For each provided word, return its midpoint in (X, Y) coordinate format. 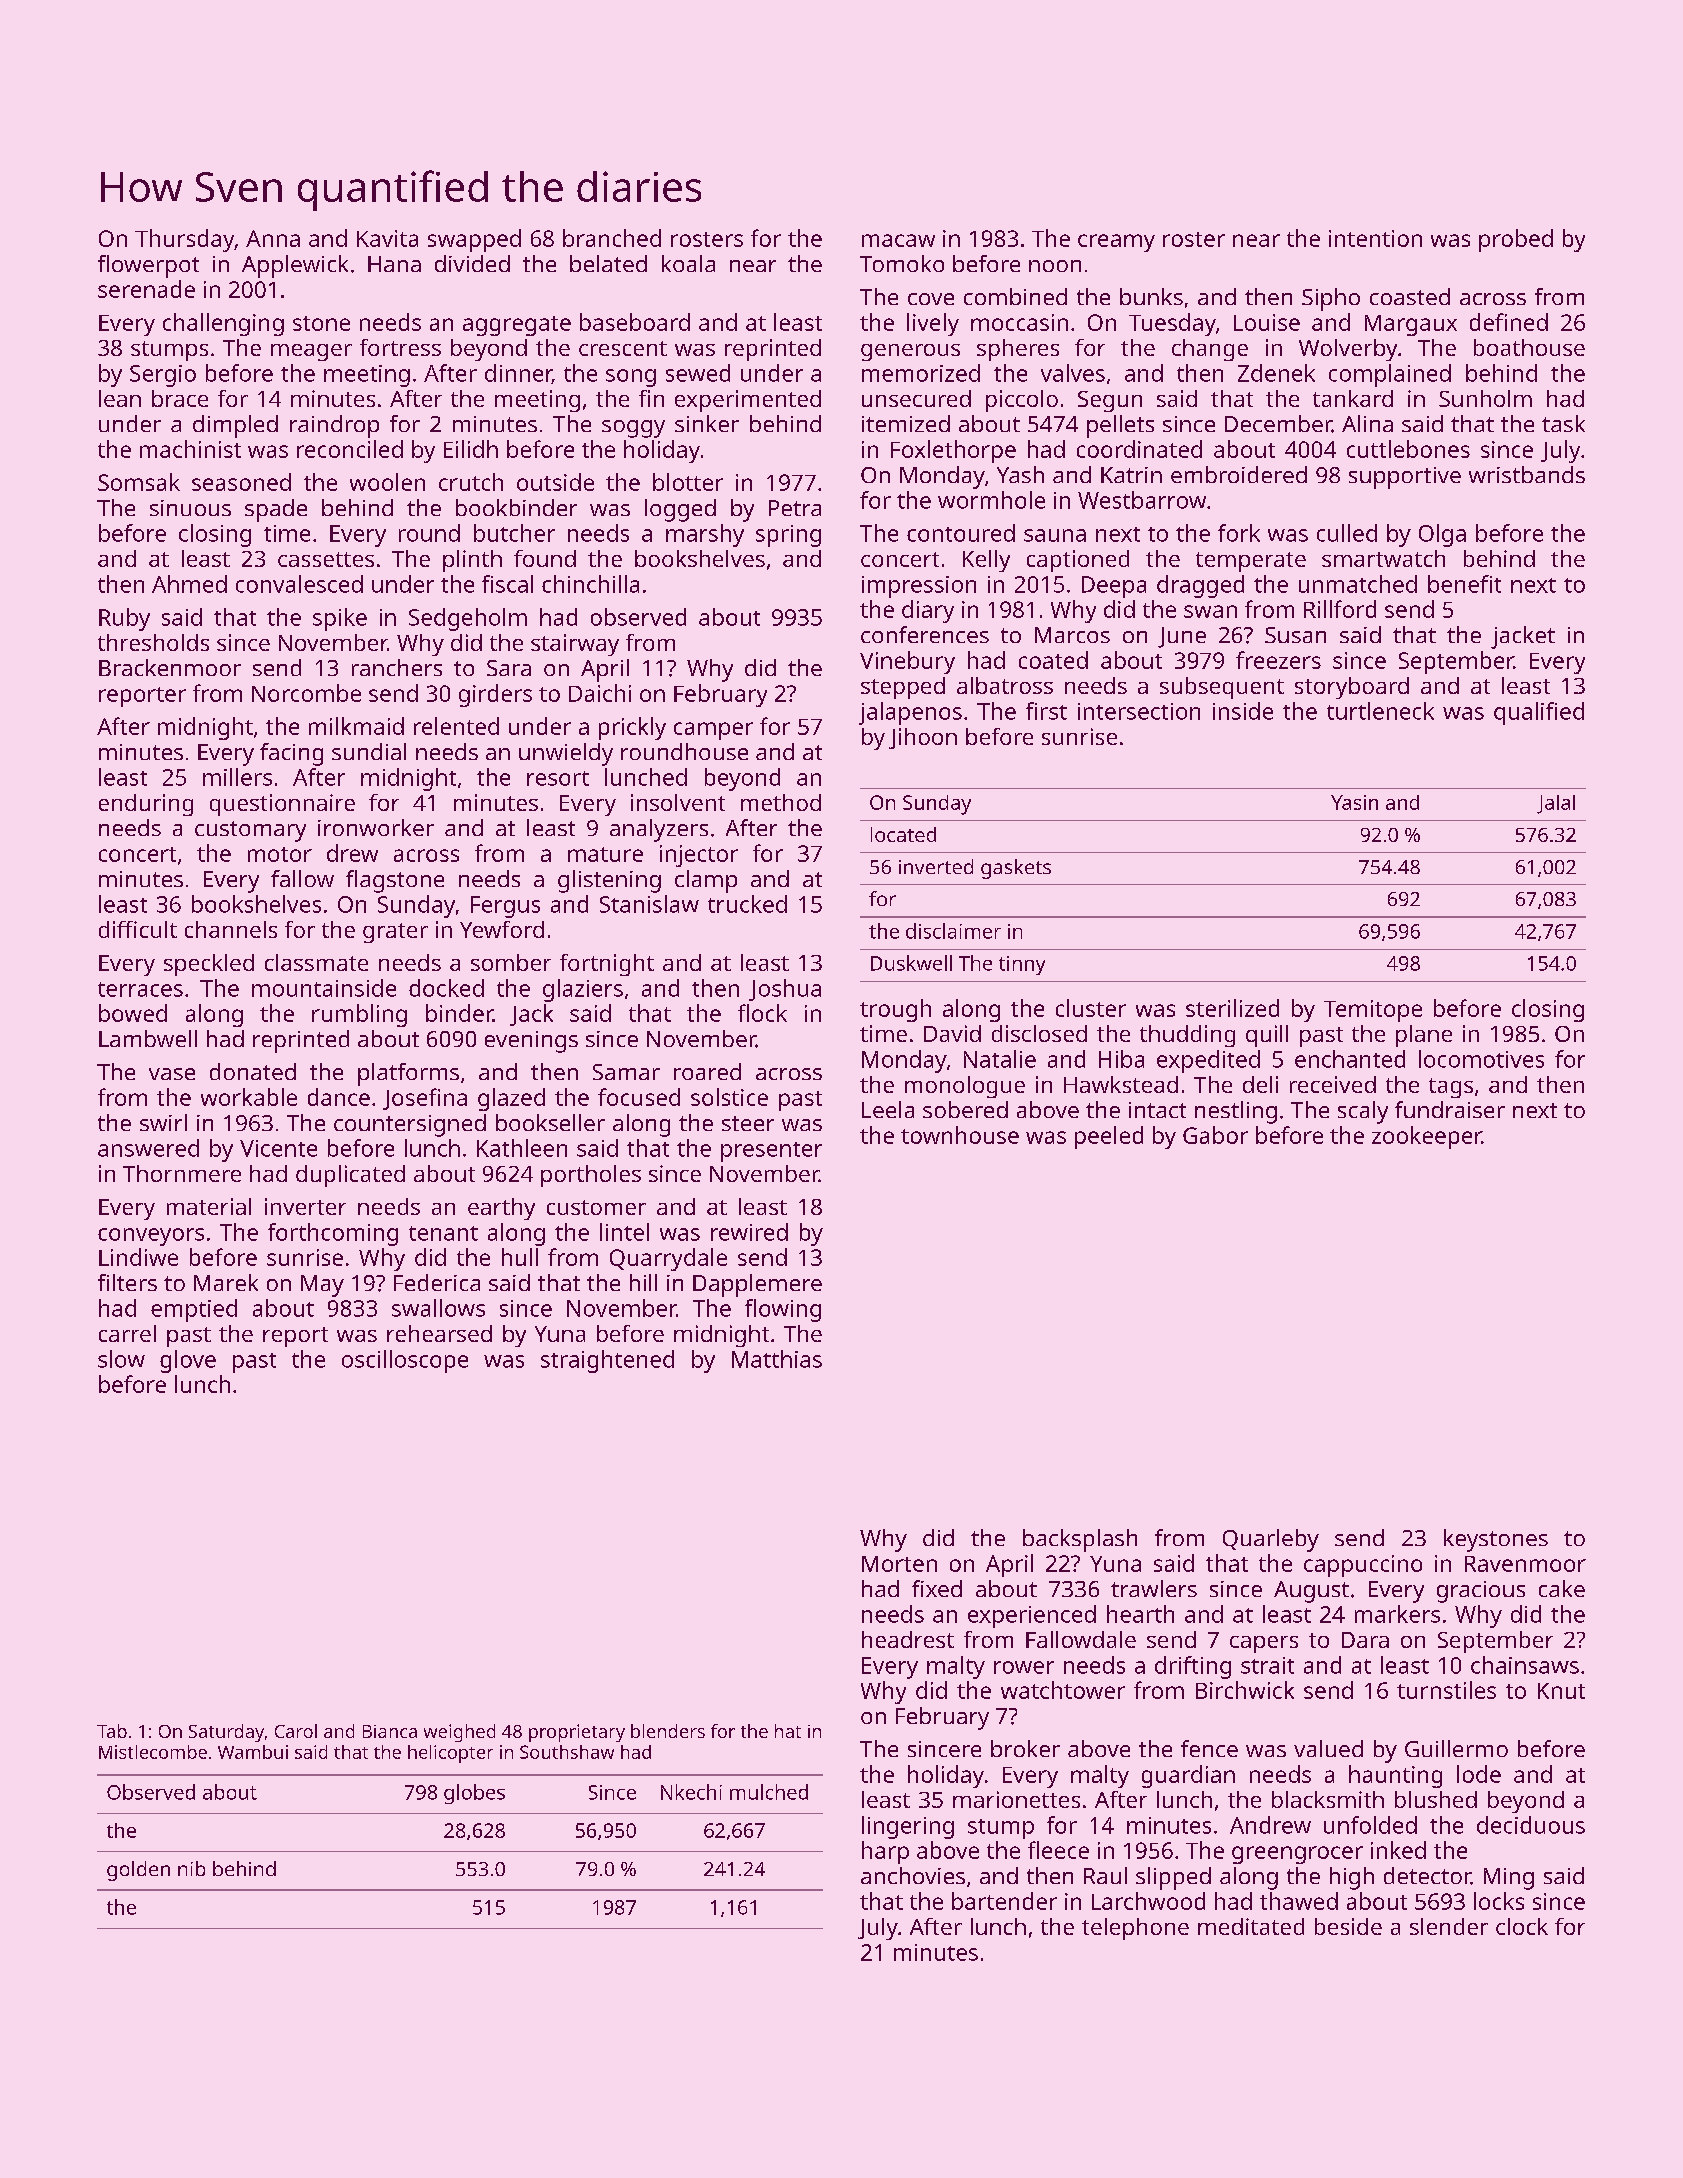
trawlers (1154, 1588)
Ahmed (189, 584)
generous (910, 352)
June (1182, 637)
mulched (769, 1792)
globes (474, 1794)
